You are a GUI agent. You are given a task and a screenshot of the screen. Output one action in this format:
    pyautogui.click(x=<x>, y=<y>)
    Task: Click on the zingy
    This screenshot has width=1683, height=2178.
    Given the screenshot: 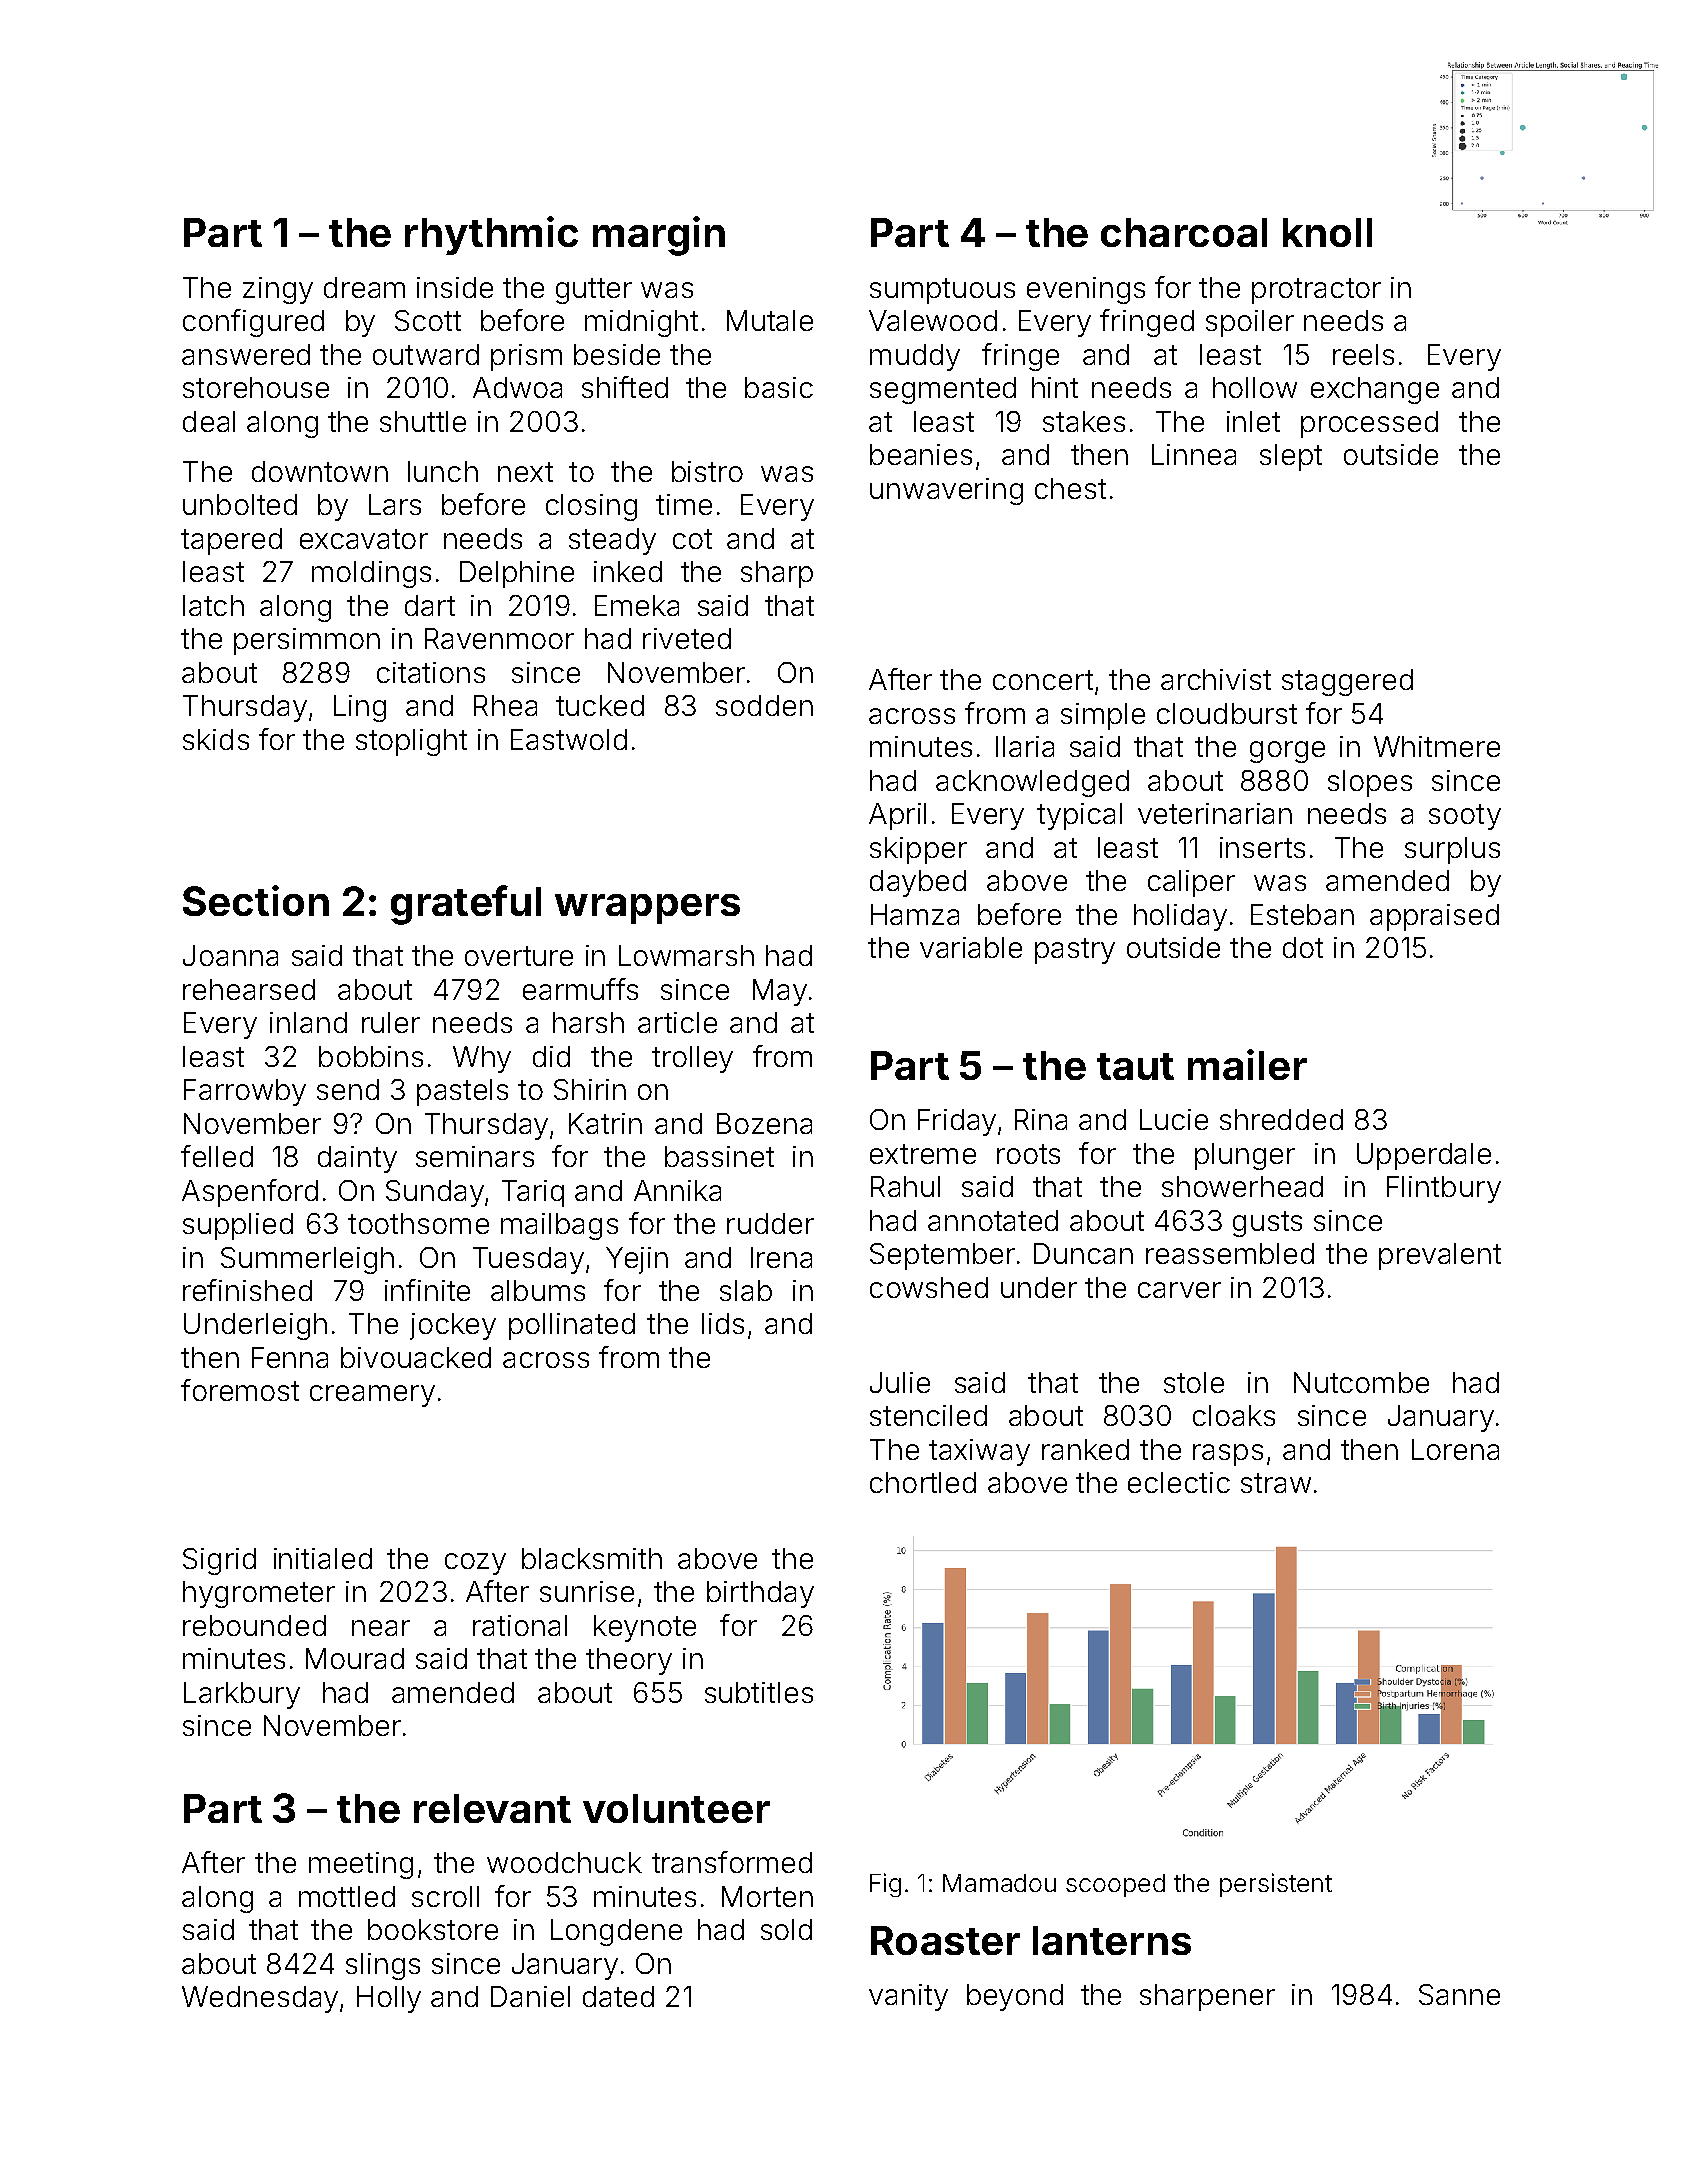 What is the action you would take?
    pyautogui.click(x=278, y=290)
